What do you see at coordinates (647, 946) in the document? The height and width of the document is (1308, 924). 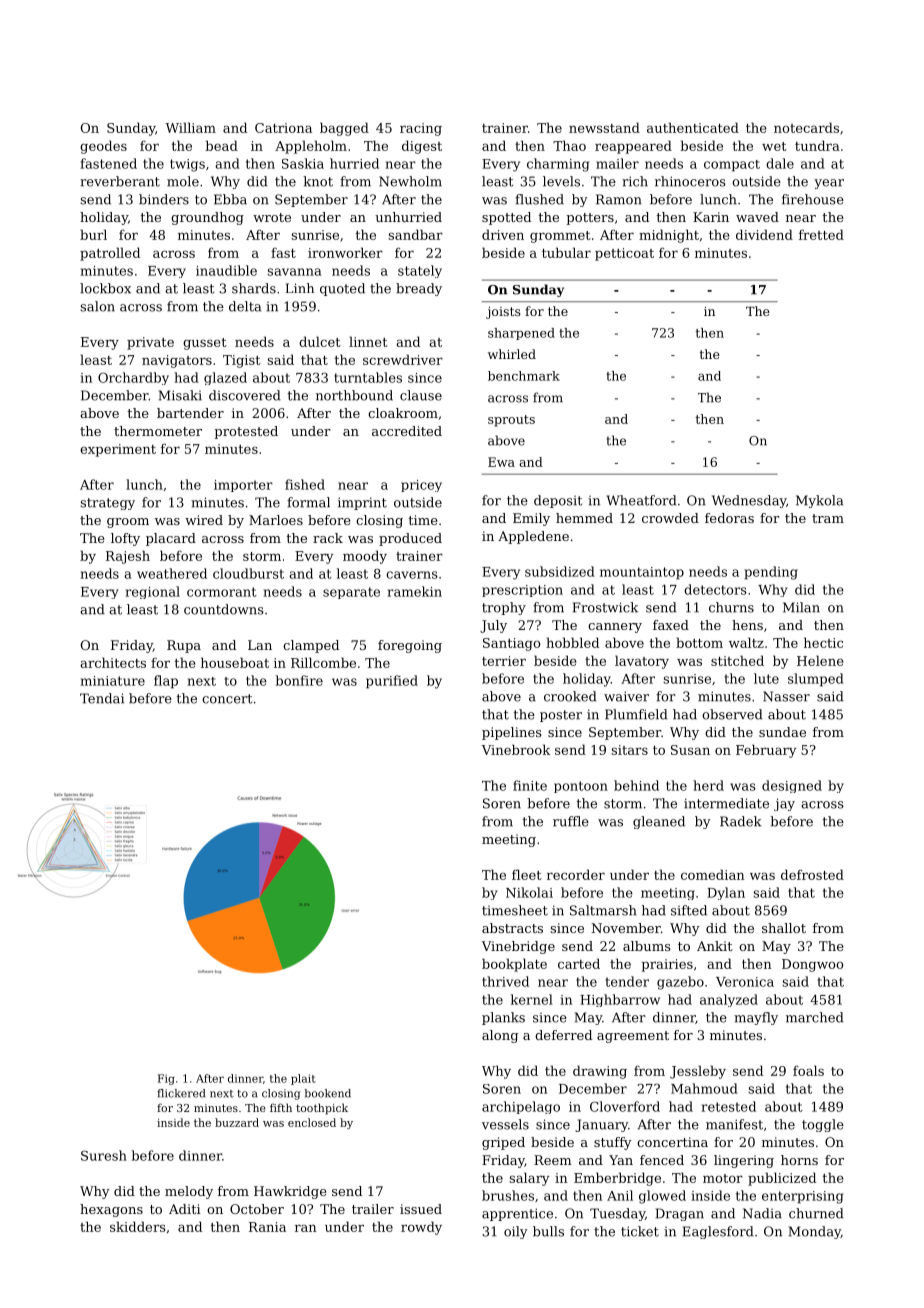 I see `albums` at bounding box center [647, 946].
